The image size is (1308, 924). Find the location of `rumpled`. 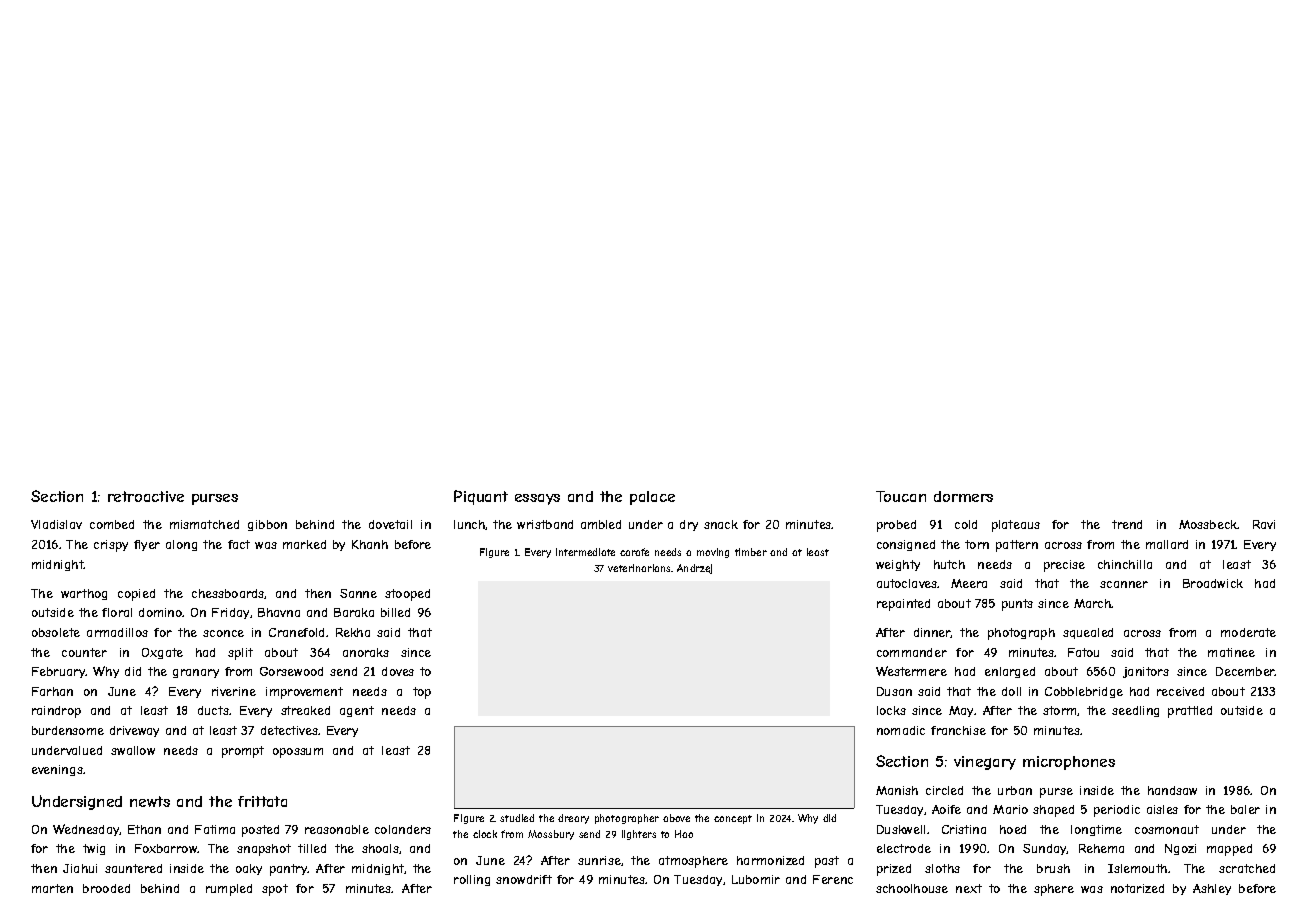

rumpled is located at coordinates (229, 890).
